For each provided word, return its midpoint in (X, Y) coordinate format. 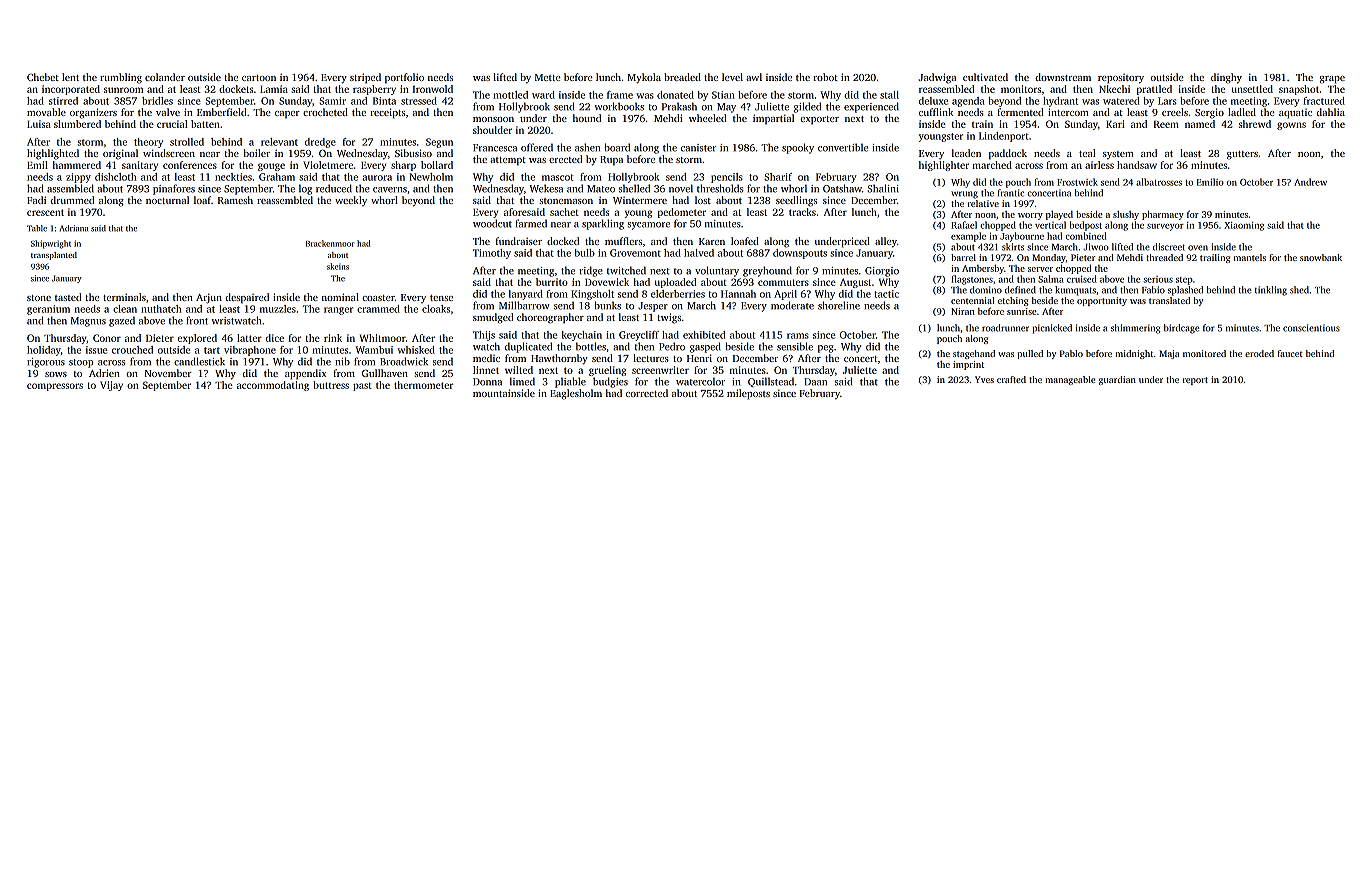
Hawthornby (559, 359)
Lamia (274, 89)
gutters (1242, 155)
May (726, 108)
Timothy (492, 254)
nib (342, 361)
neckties (233, 177)
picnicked (1052, 329)
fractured (1324, 101)
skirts (1013, 247)
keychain (582, 336)
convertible (843, 147)
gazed (122, 321)
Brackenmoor (330, 243)
